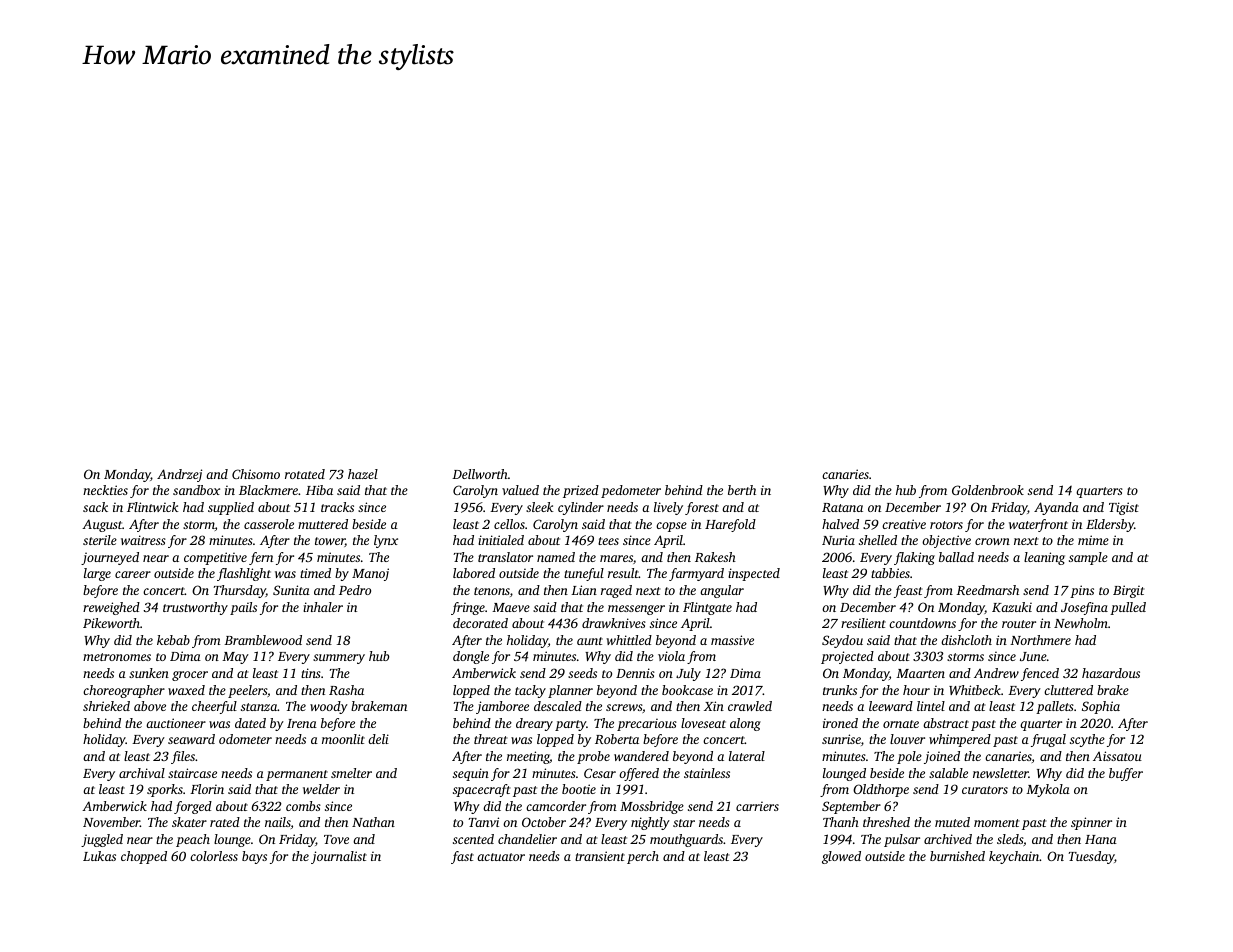 The width and height of the screenshot is (1233, 952). Describe the element at coordinates (336, 839) in the screenshot. I see `Tove` at that location.
